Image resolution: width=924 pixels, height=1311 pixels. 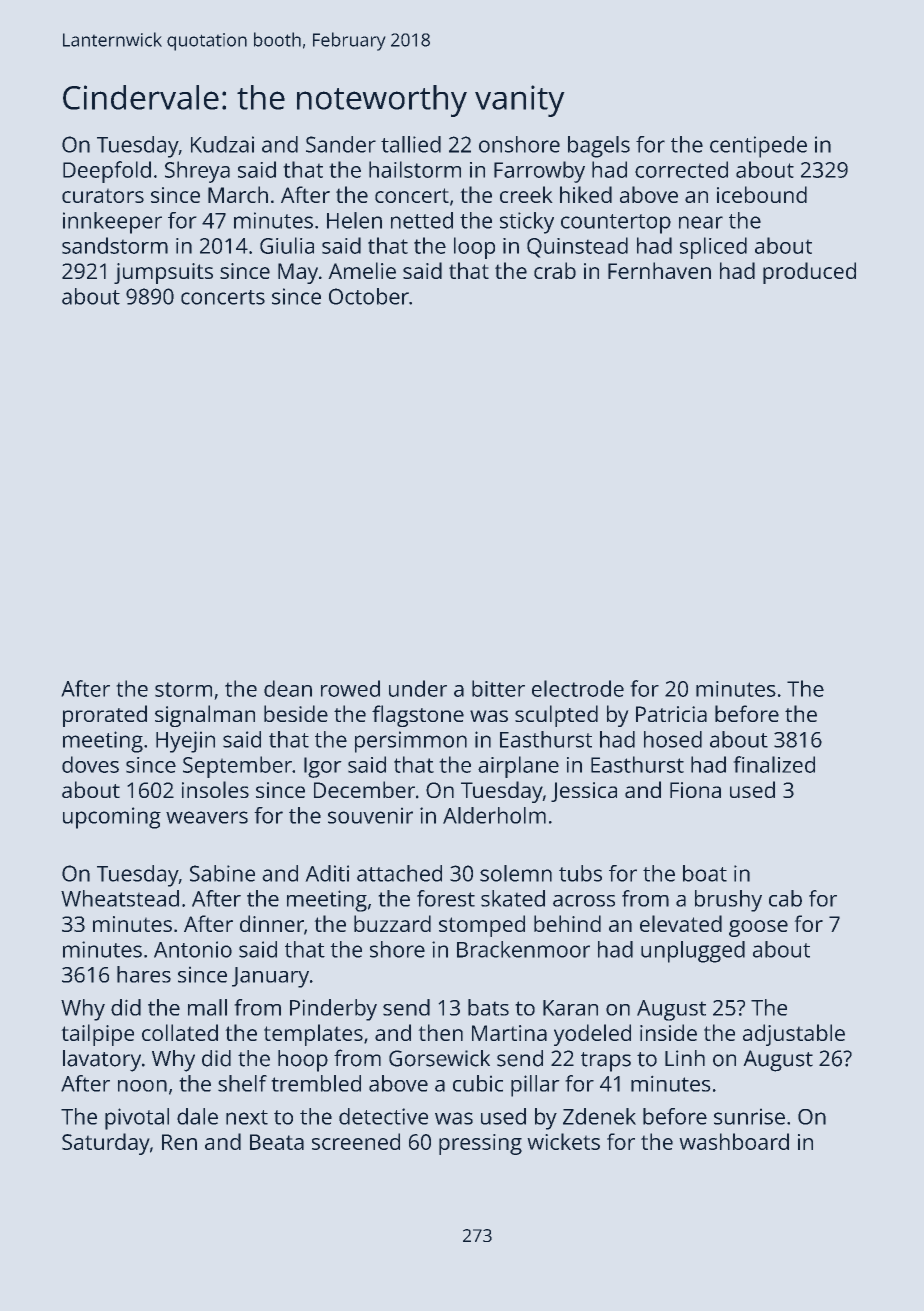 What do you see at coordinates (578, 688) in the document?
I see `electrode` at bounding box center [578, 688].
